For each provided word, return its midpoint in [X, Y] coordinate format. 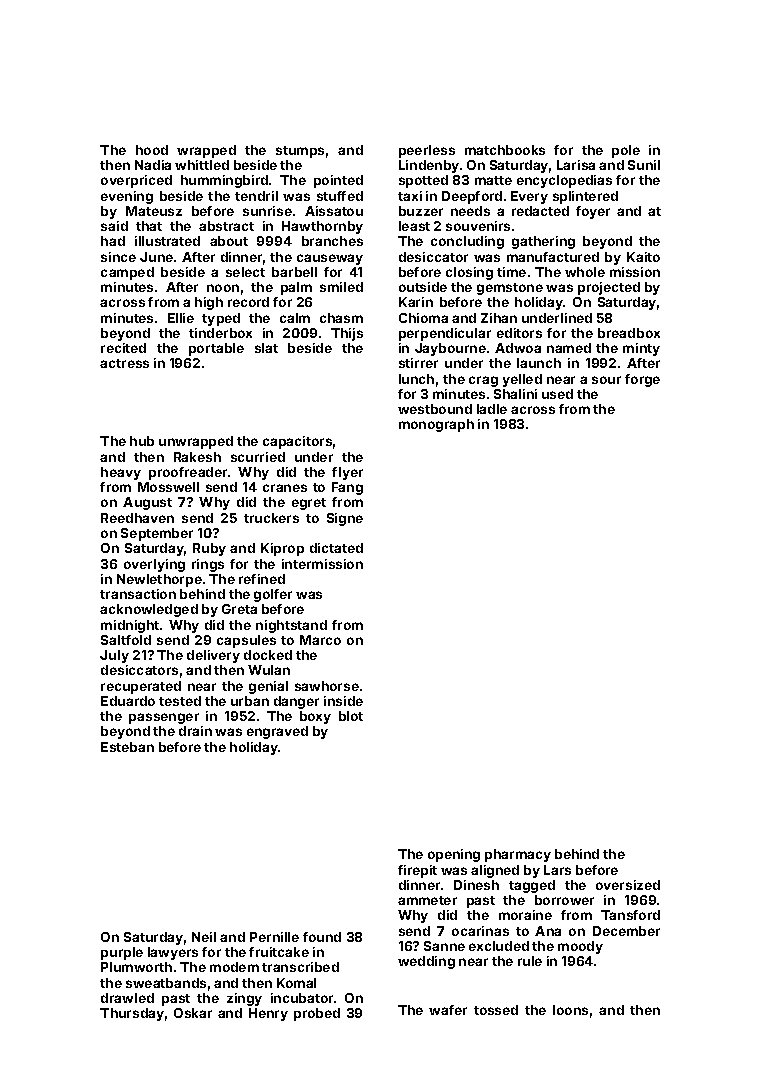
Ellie [181, 318]
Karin [416, 302]
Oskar [193, 1013]
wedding [426, 962]
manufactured [553, 257]
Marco [320, 640]
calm [295, 318]
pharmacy [518, 855]
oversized [628, 885]
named [569, 348]
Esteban [127, 747]
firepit [417, 871]
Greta [239, 609]
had [113, 241]
